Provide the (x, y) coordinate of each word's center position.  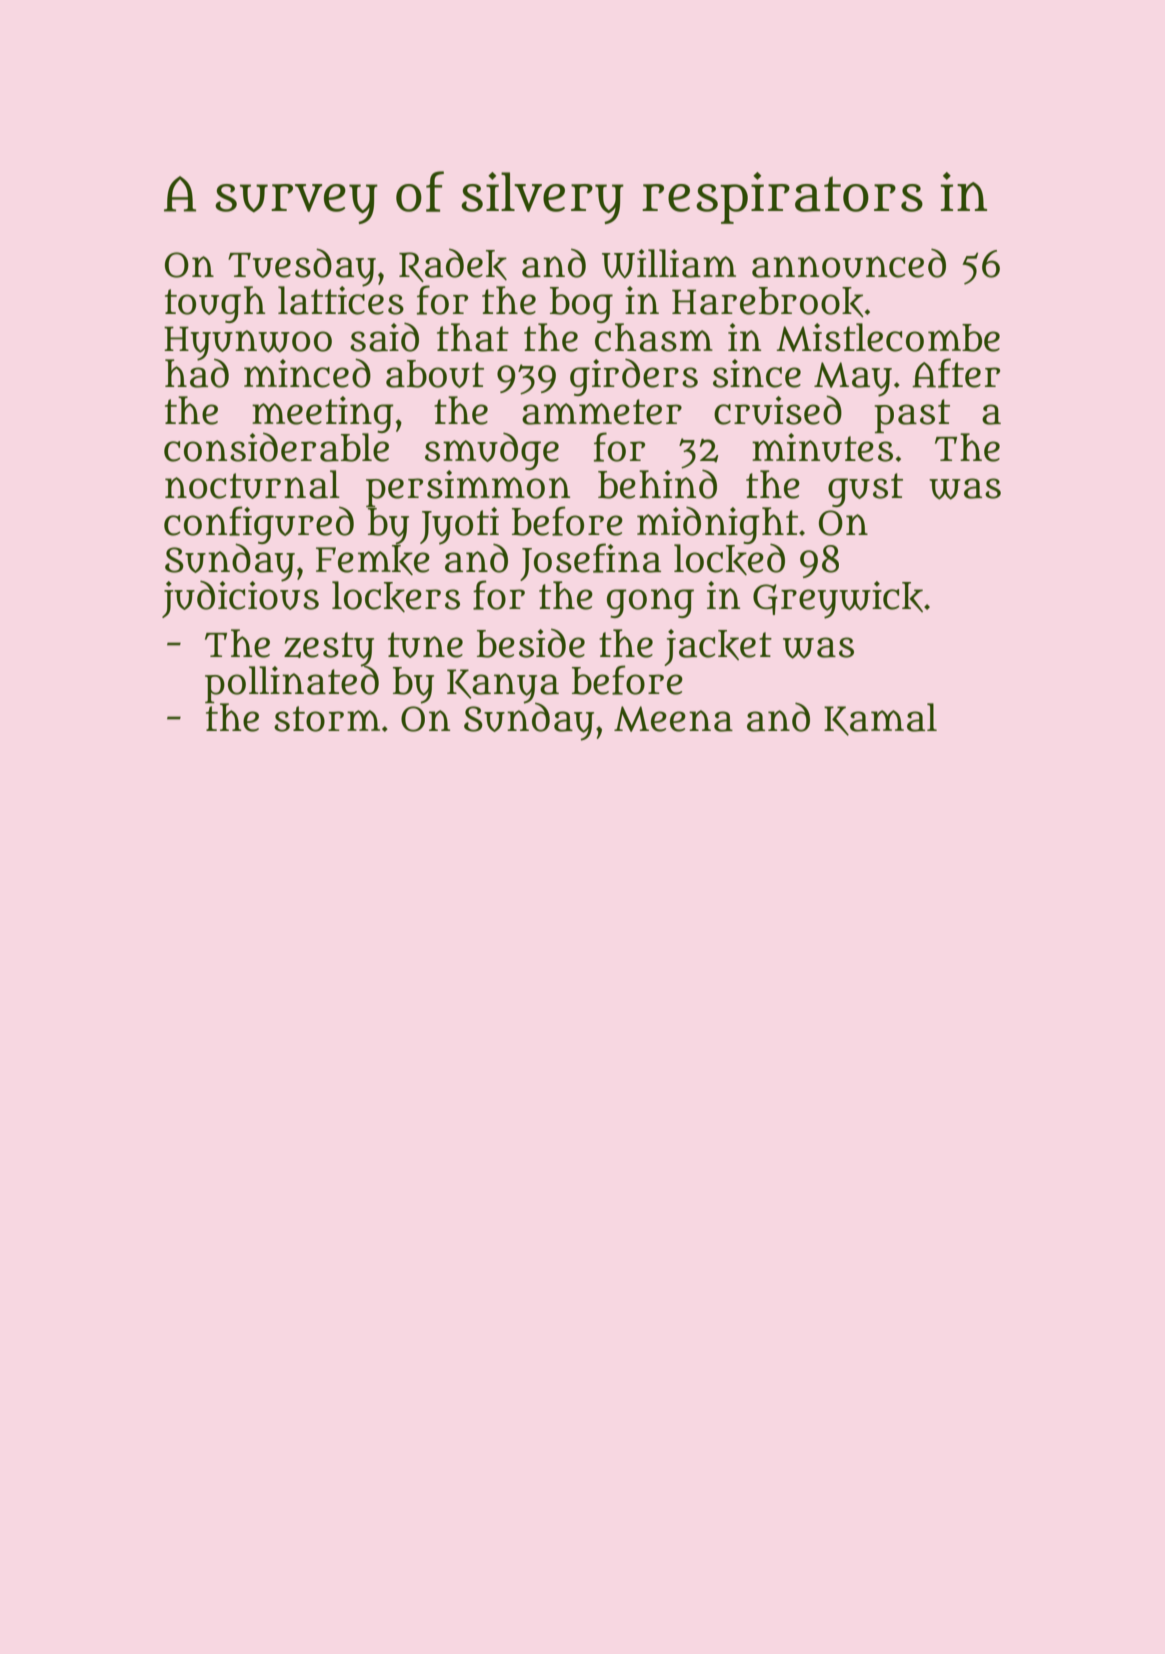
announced (849, 263)
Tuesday (302, 267)
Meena (673, 719)
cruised (778, 410)
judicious (240, 599)
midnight (717, 525)
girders (634, 377)
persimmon (468, 488)
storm (327, 719)
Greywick (838, 600)
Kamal (880, 719)
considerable (276, 447)
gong (650, 603)
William (669, 263)
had (197, 373)
